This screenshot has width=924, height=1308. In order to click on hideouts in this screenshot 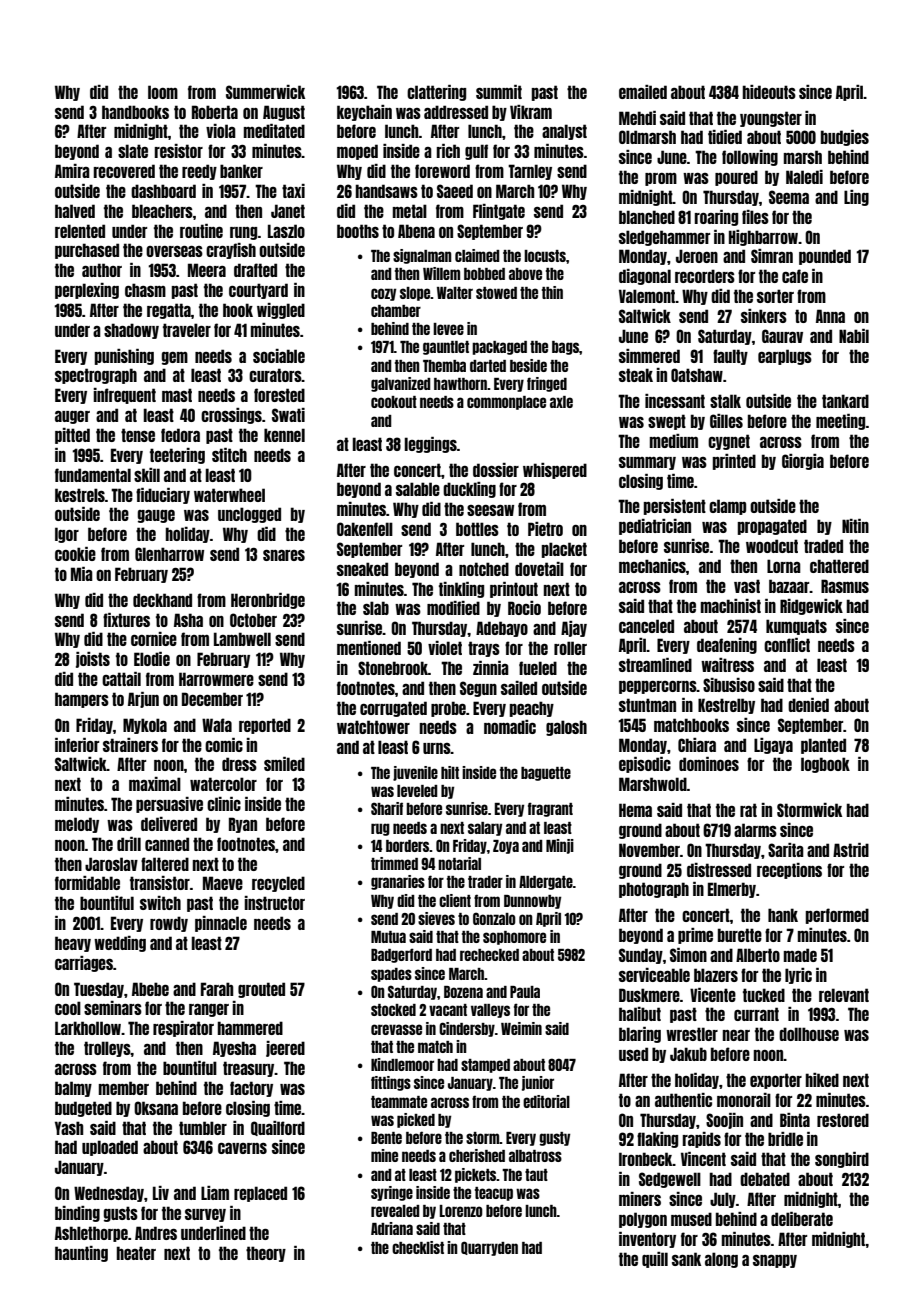, I will do `click(769, 92)`.
